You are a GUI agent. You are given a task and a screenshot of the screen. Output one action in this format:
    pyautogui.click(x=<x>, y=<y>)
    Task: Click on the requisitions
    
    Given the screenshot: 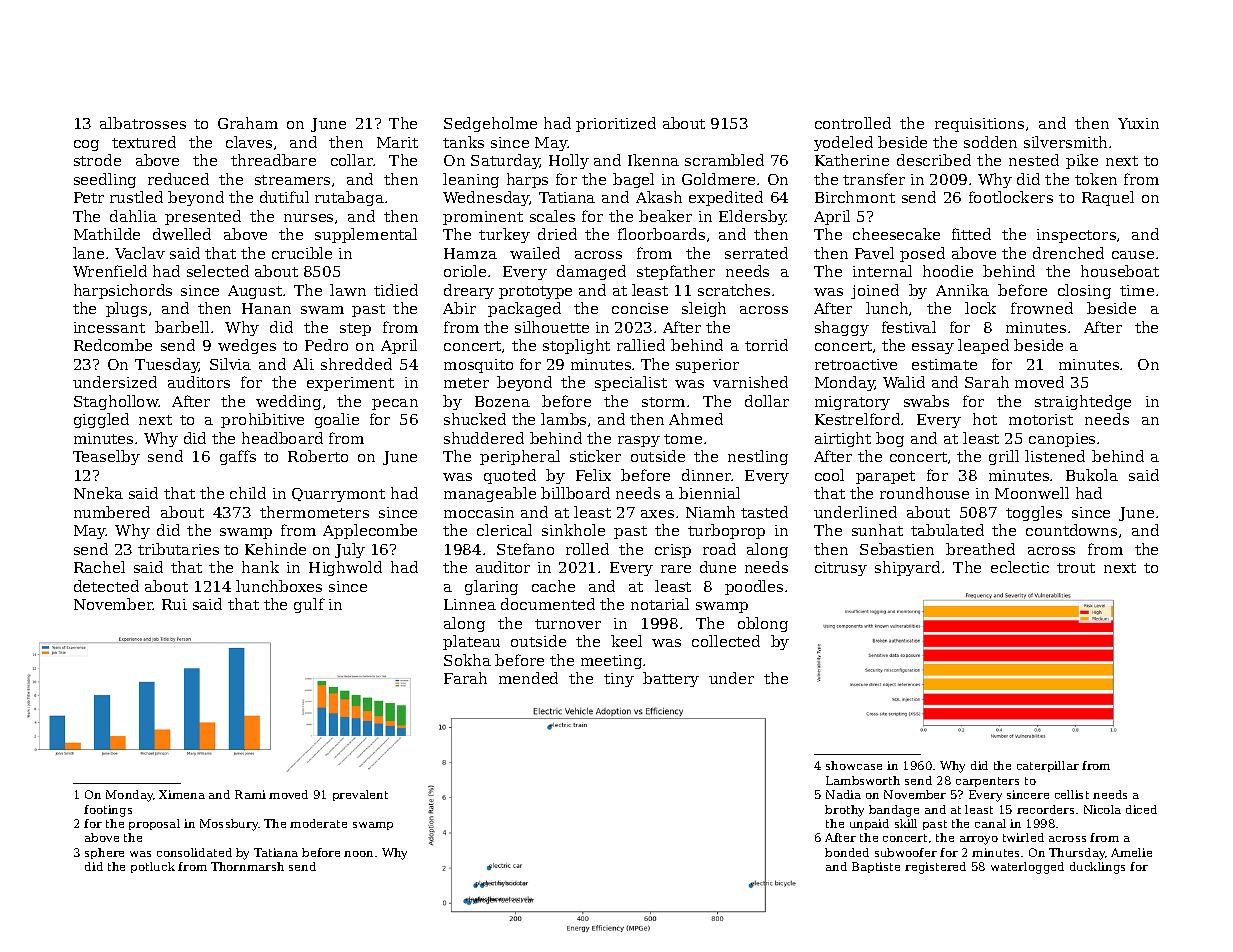 What is the action you would take?
    pyautogui.click(x=979, y=125)
